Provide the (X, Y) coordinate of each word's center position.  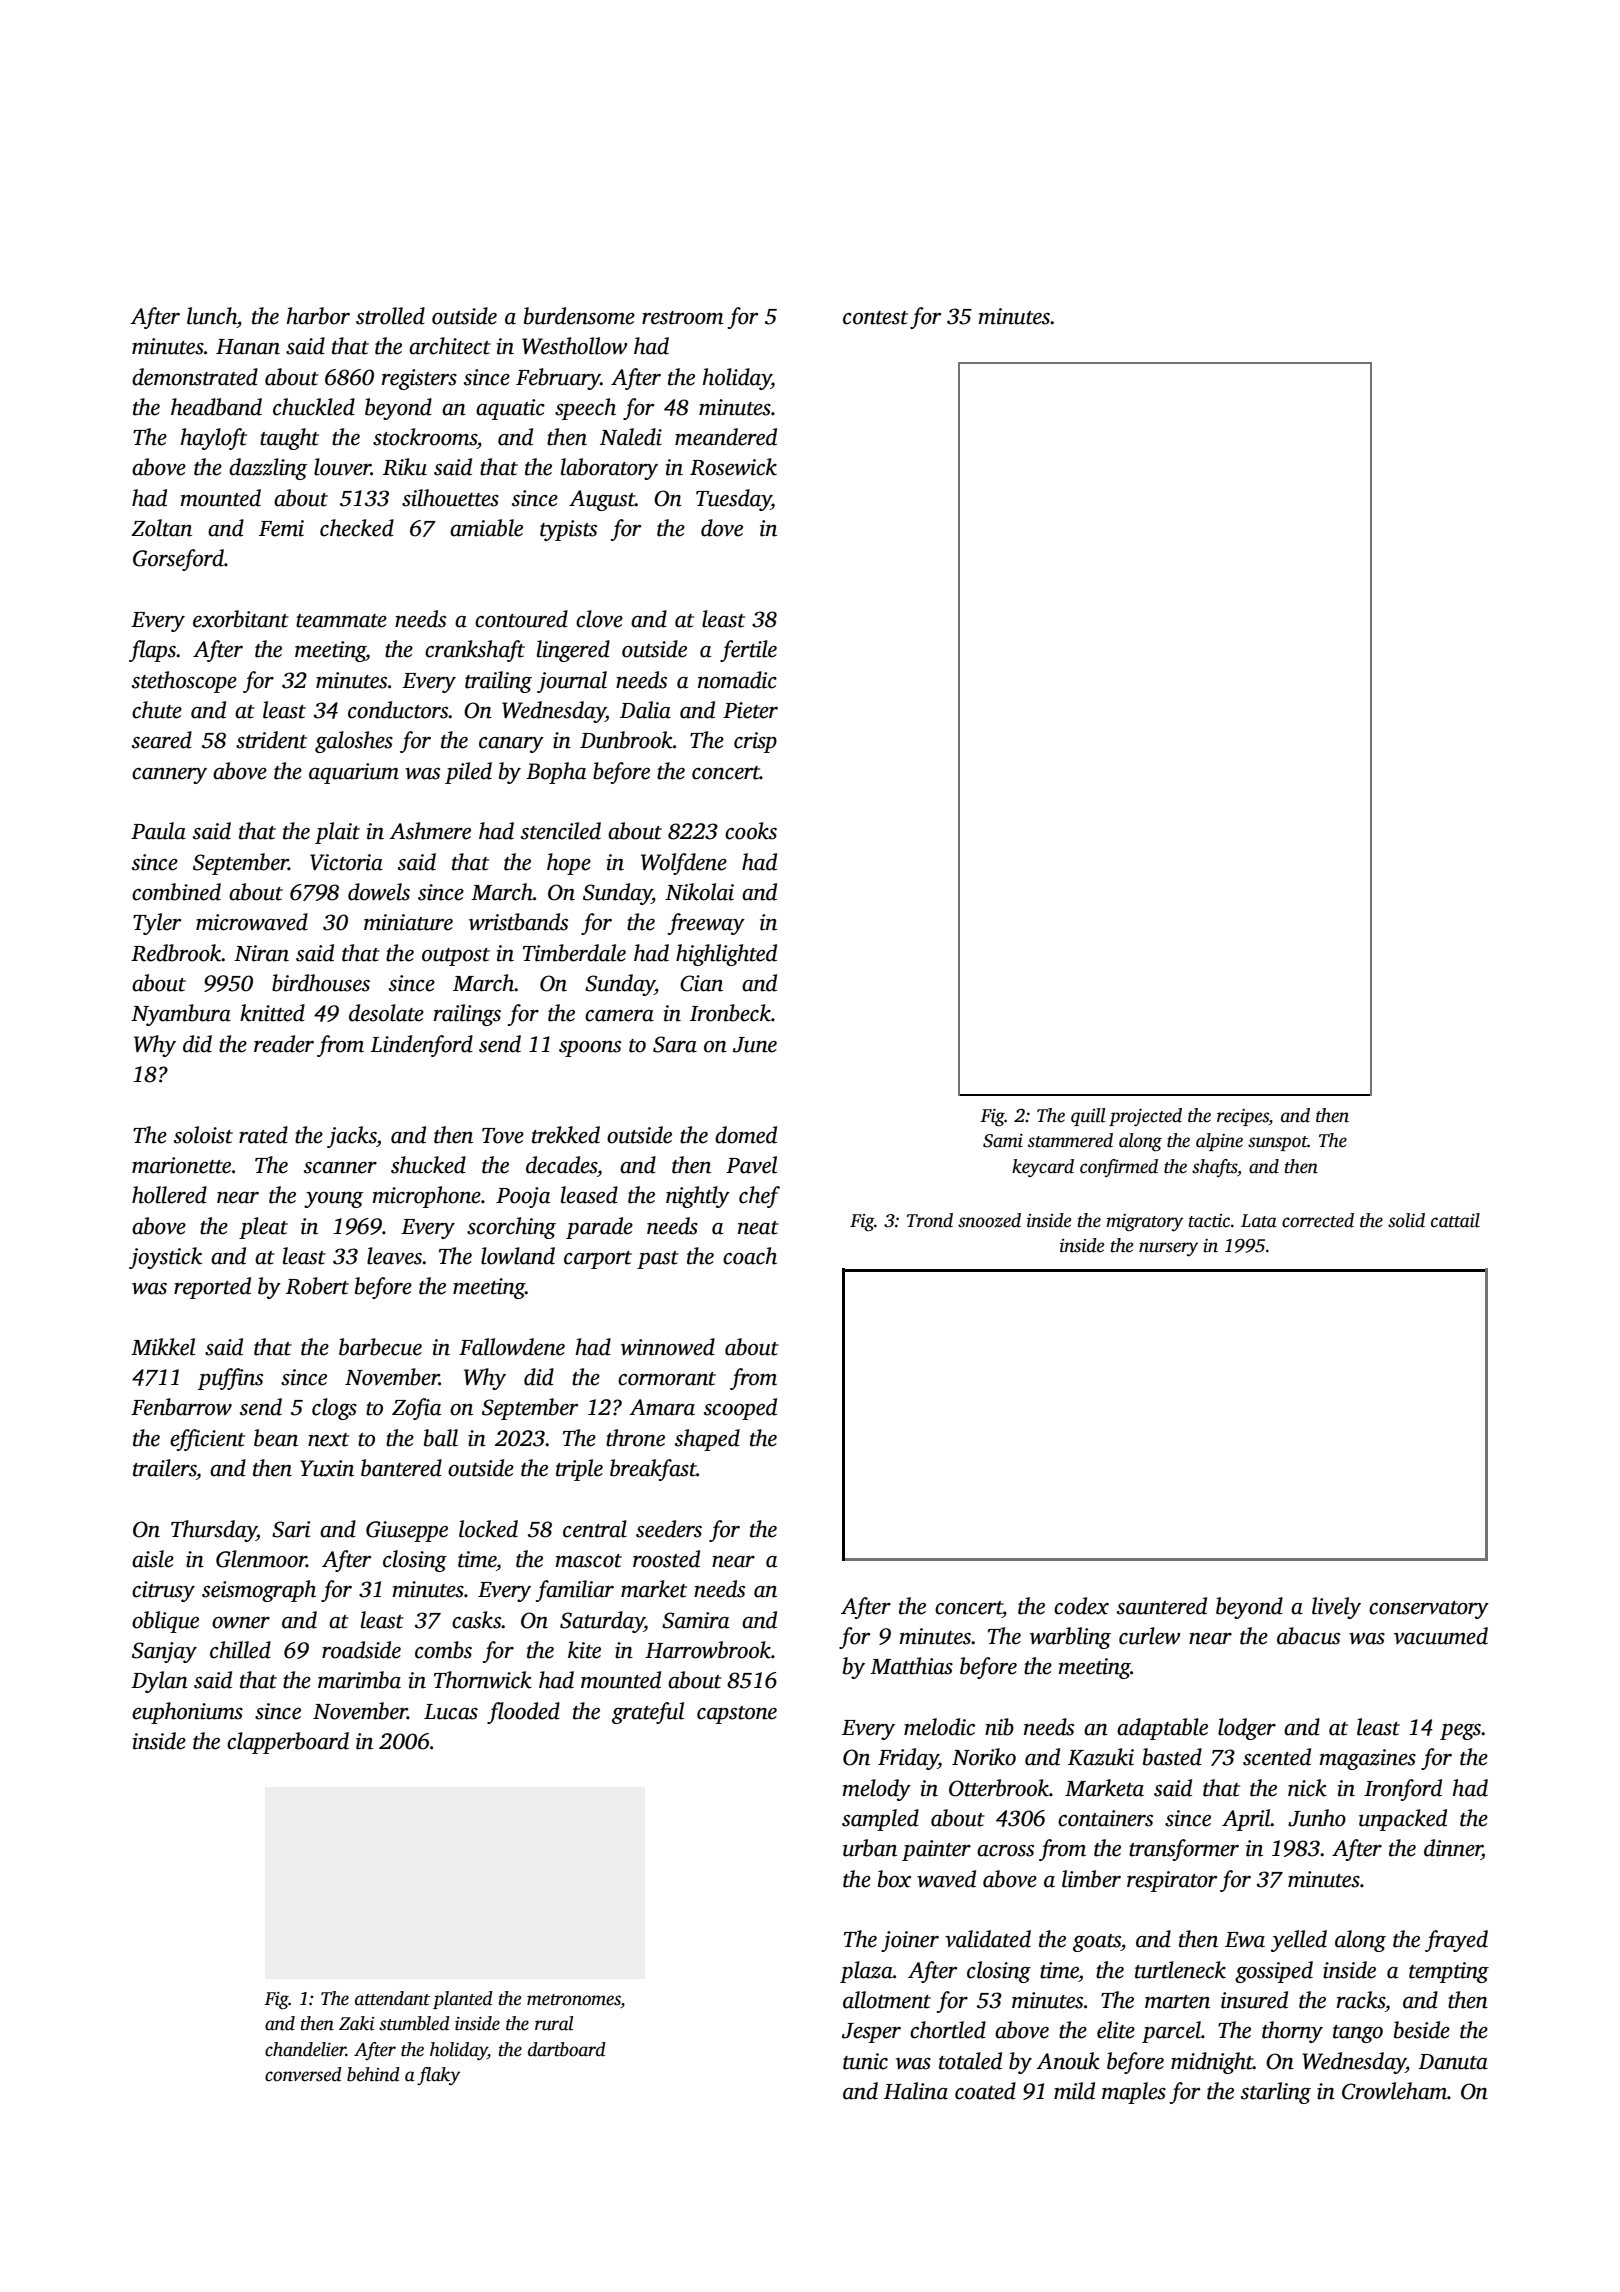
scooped (740, 1409)
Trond (930, 1220)
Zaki (356, 2023)
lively (1336, 1608)
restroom (682, 318)
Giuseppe (407, 1531)
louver (342, 467)
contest (875, 318)
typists (568, 530)
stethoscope (184, 682)
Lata (1259, 1221)
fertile (748, 651)
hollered (169, 1195)
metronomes (574, 2001)
